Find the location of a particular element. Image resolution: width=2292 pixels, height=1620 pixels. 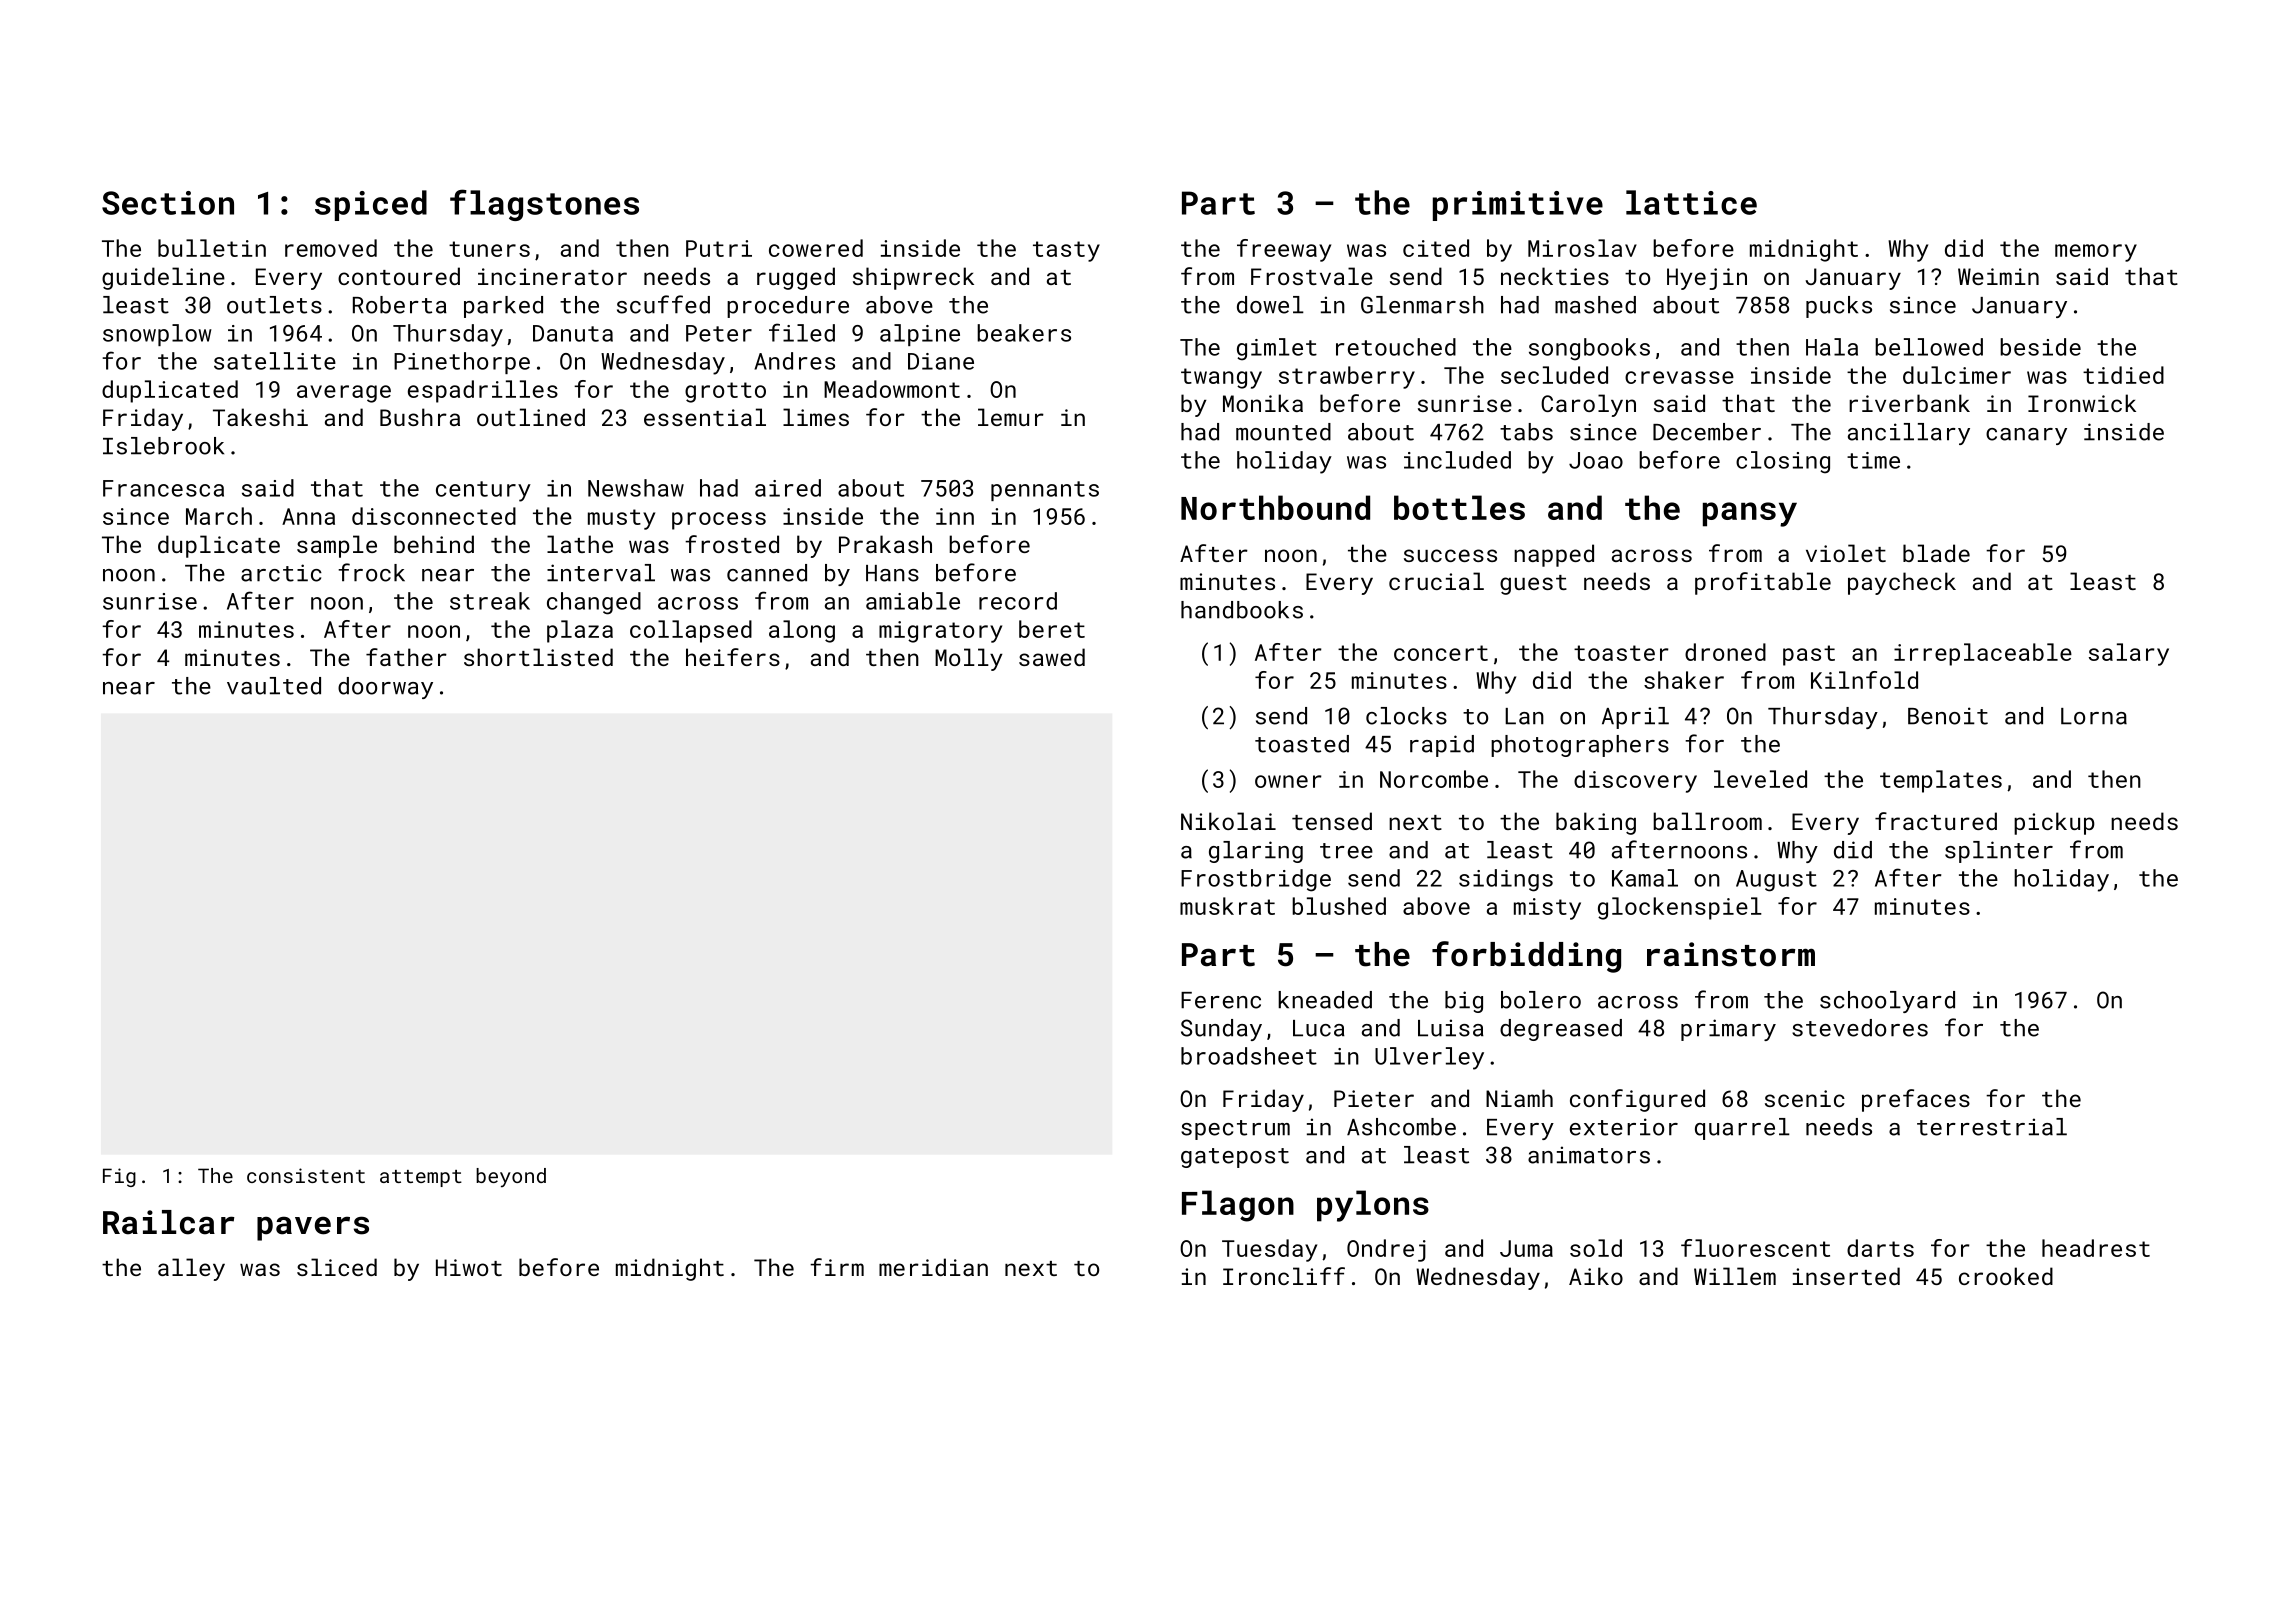

Willem is located at coordinates (1735, 1276).
